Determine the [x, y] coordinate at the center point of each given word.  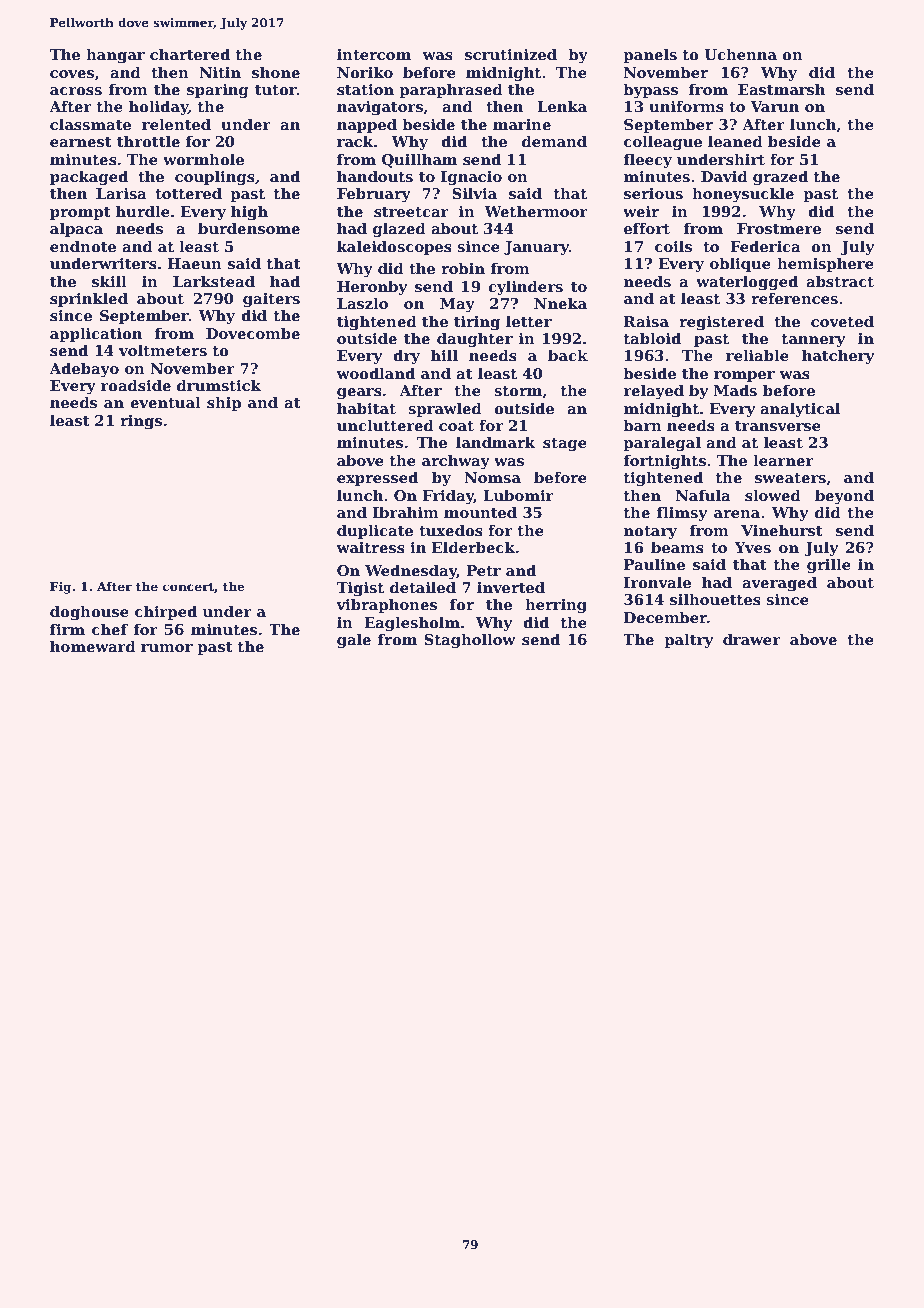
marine [522, 124]
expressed [377, 478]
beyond [844, 496]
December [665, 617]
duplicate [375, 531]
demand [554, 141]
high [249, 212]
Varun [774, 106]
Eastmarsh [781, 89]
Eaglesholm [412, 623]
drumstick [219, 385]
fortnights [665, 461]
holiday [158, 107]
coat [456, 426]
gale [354, 640]
